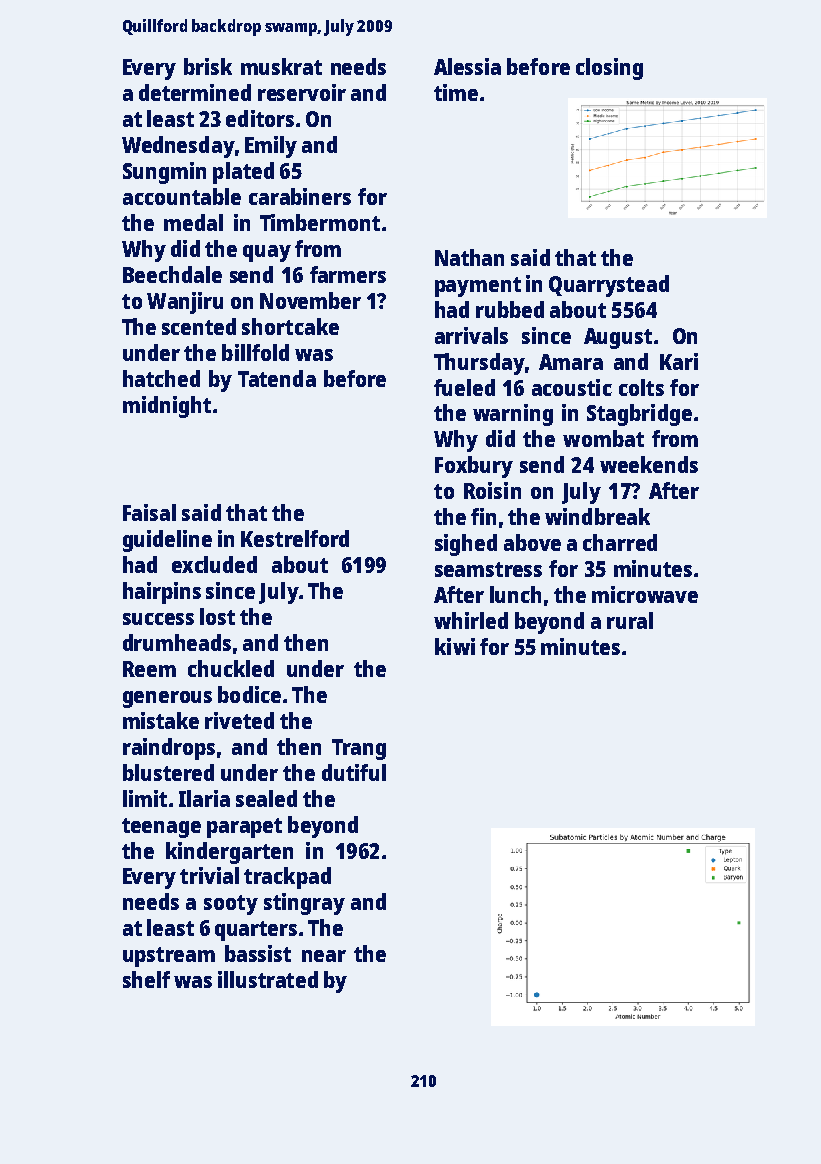 This screenshot has height=1164, width=821. I want to click on shelf, so click(146, 979).
